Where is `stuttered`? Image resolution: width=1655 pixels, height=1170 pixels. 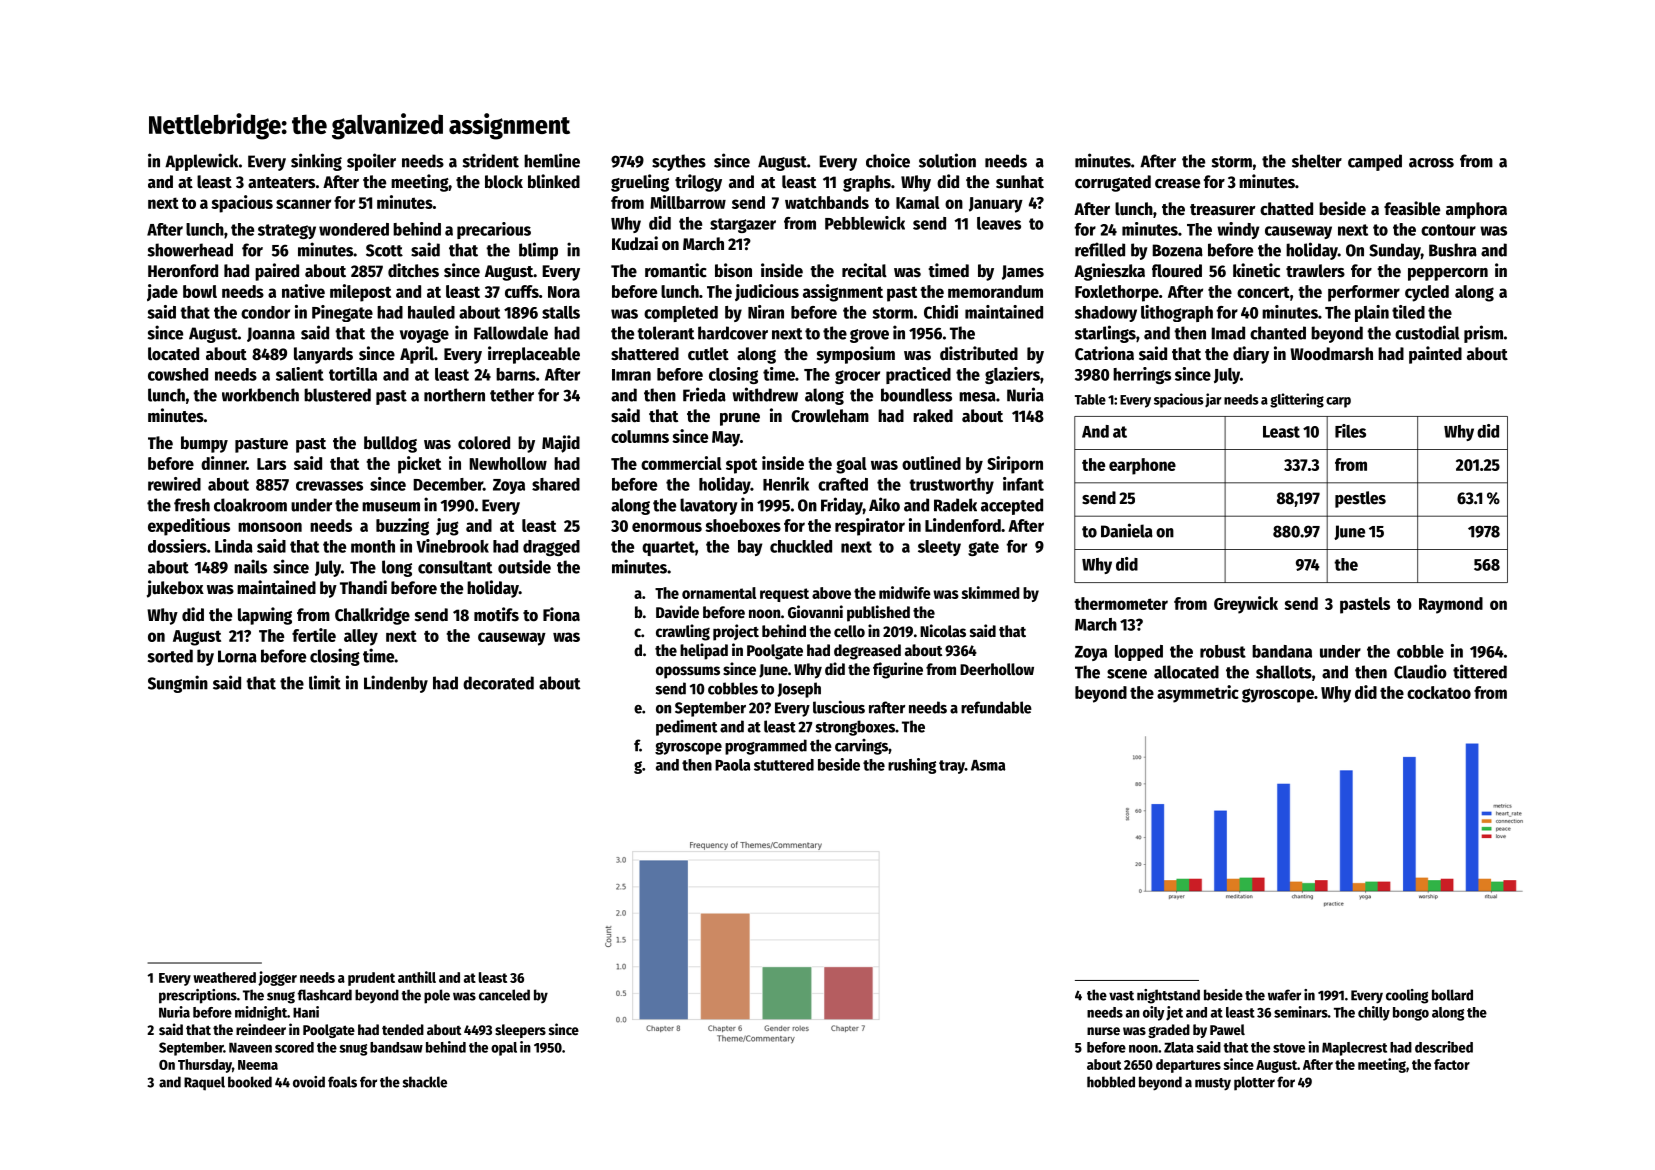 stuttered is located at coordinates (784, 765).
